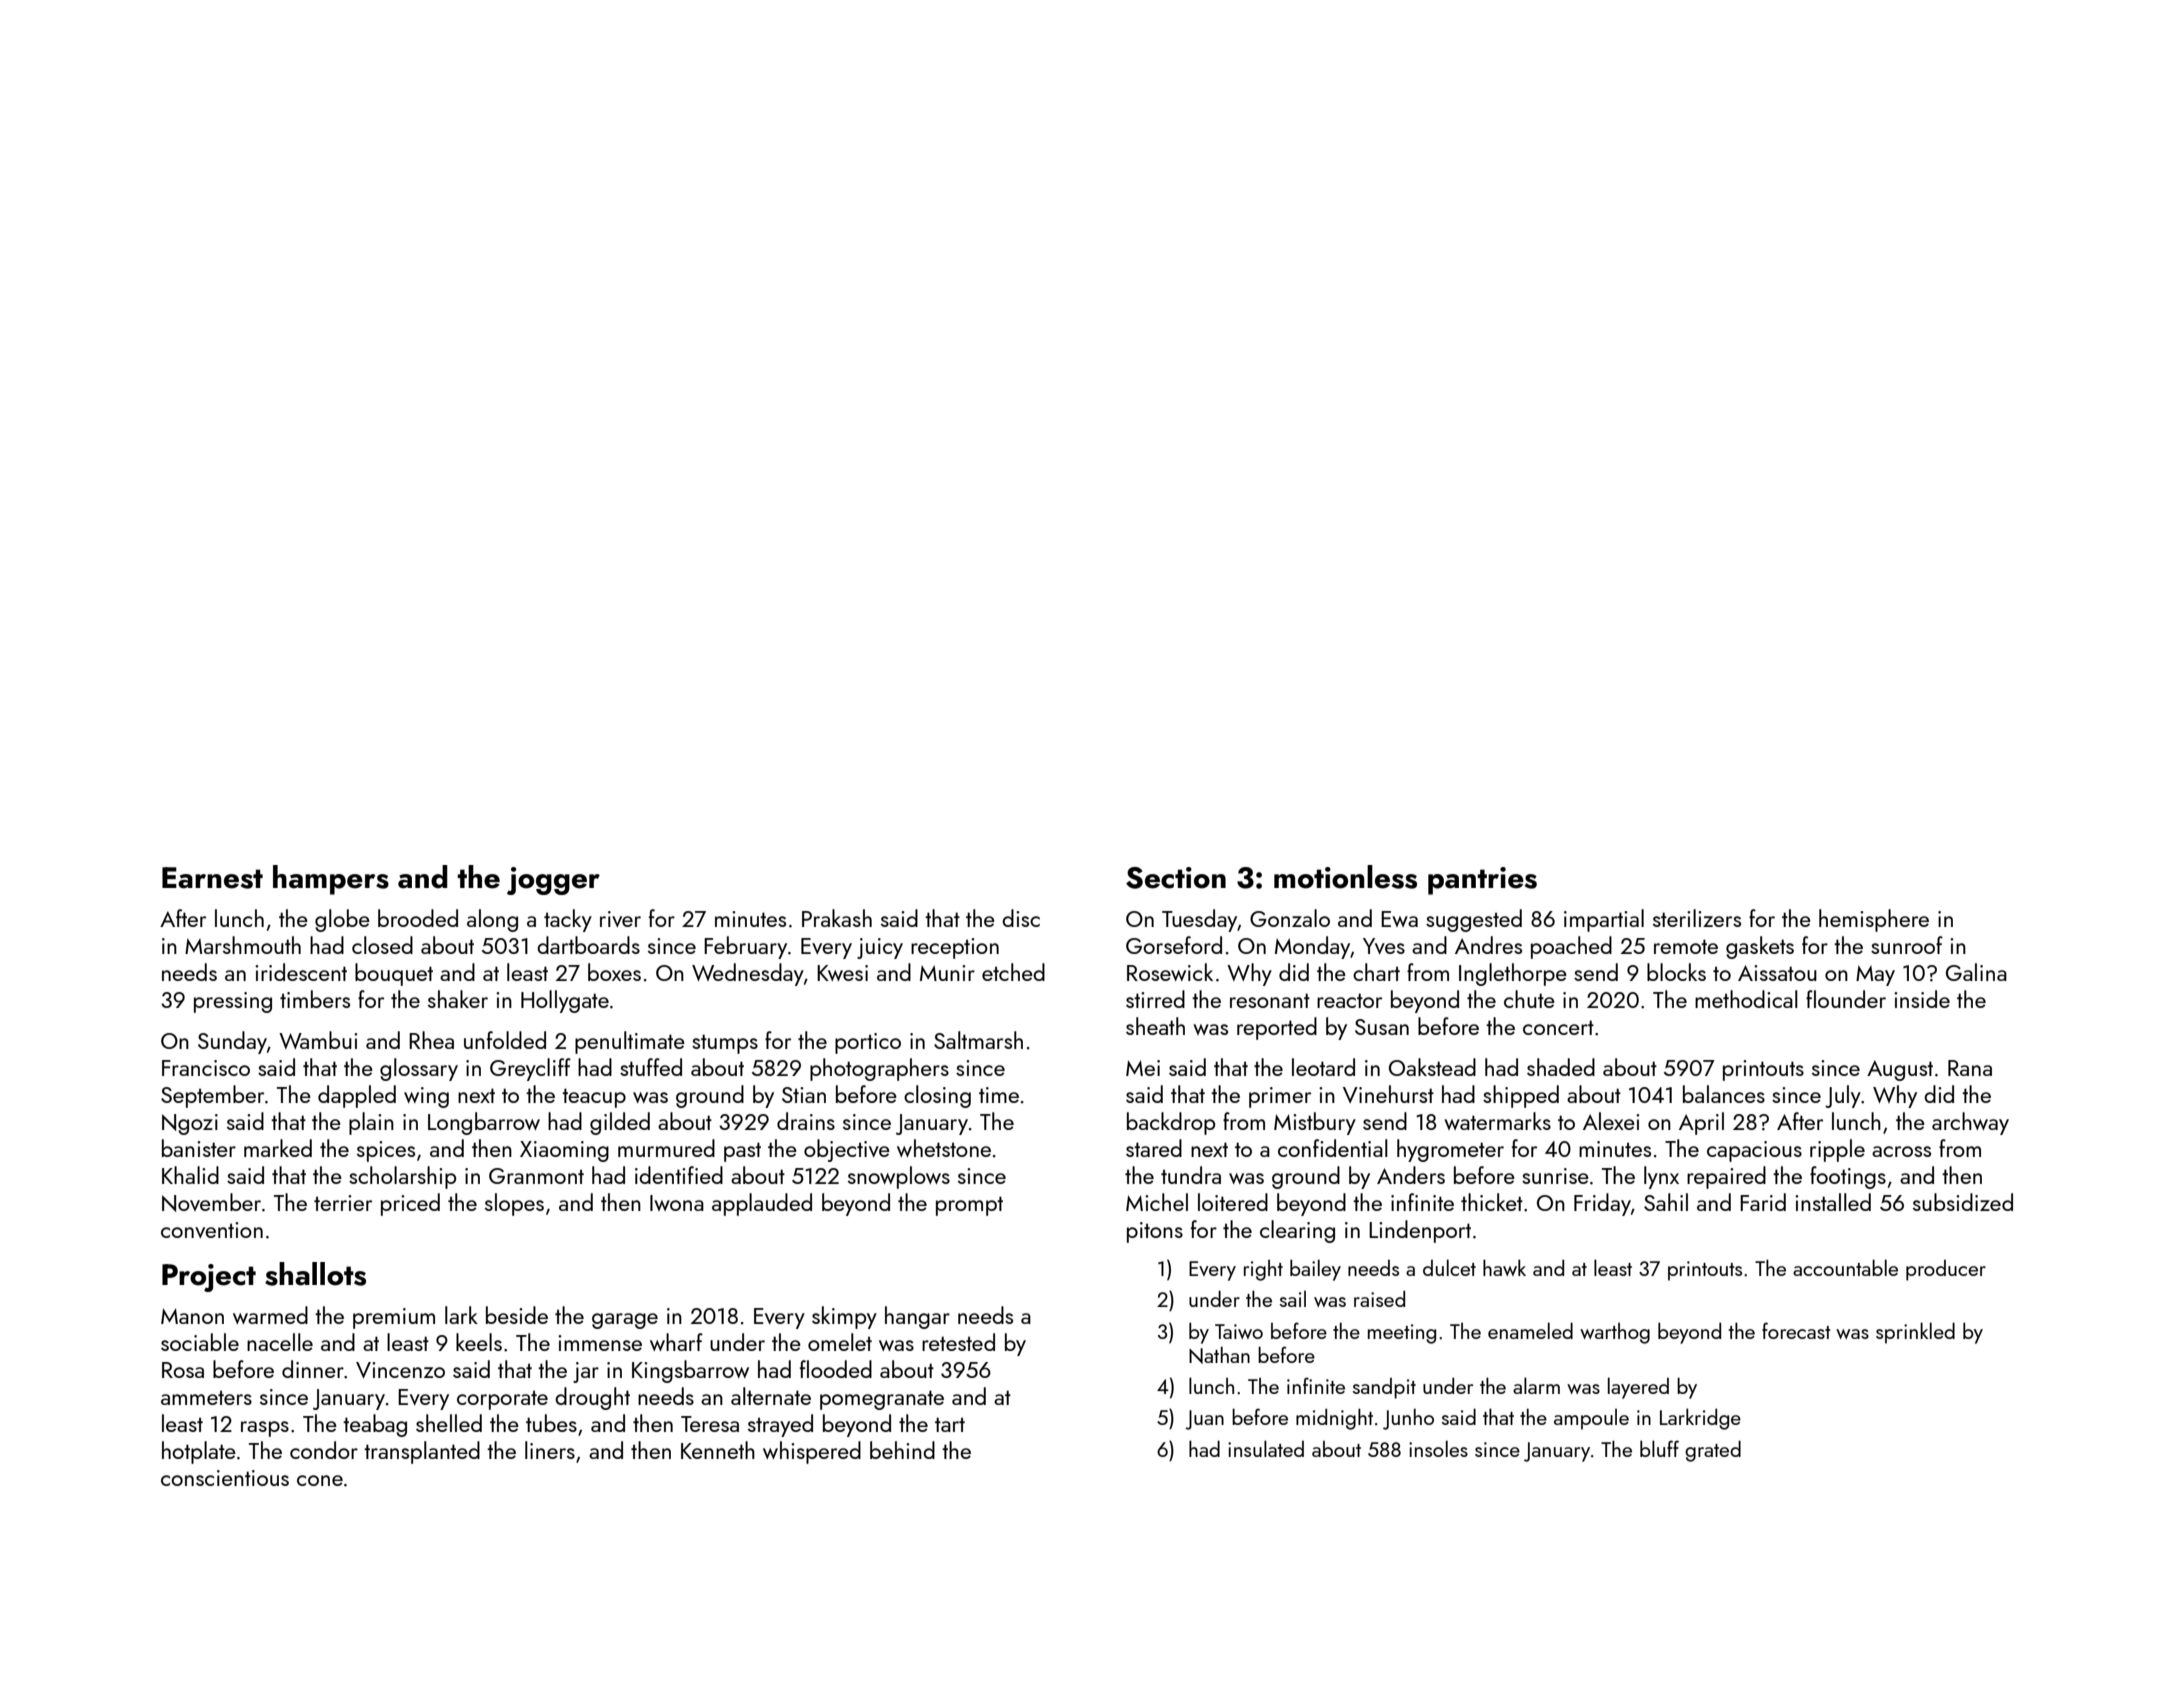 Image resolution: width=2178 pixels, height=1683 pixels. I want to click on Nathan, so click(1219, 1355).
